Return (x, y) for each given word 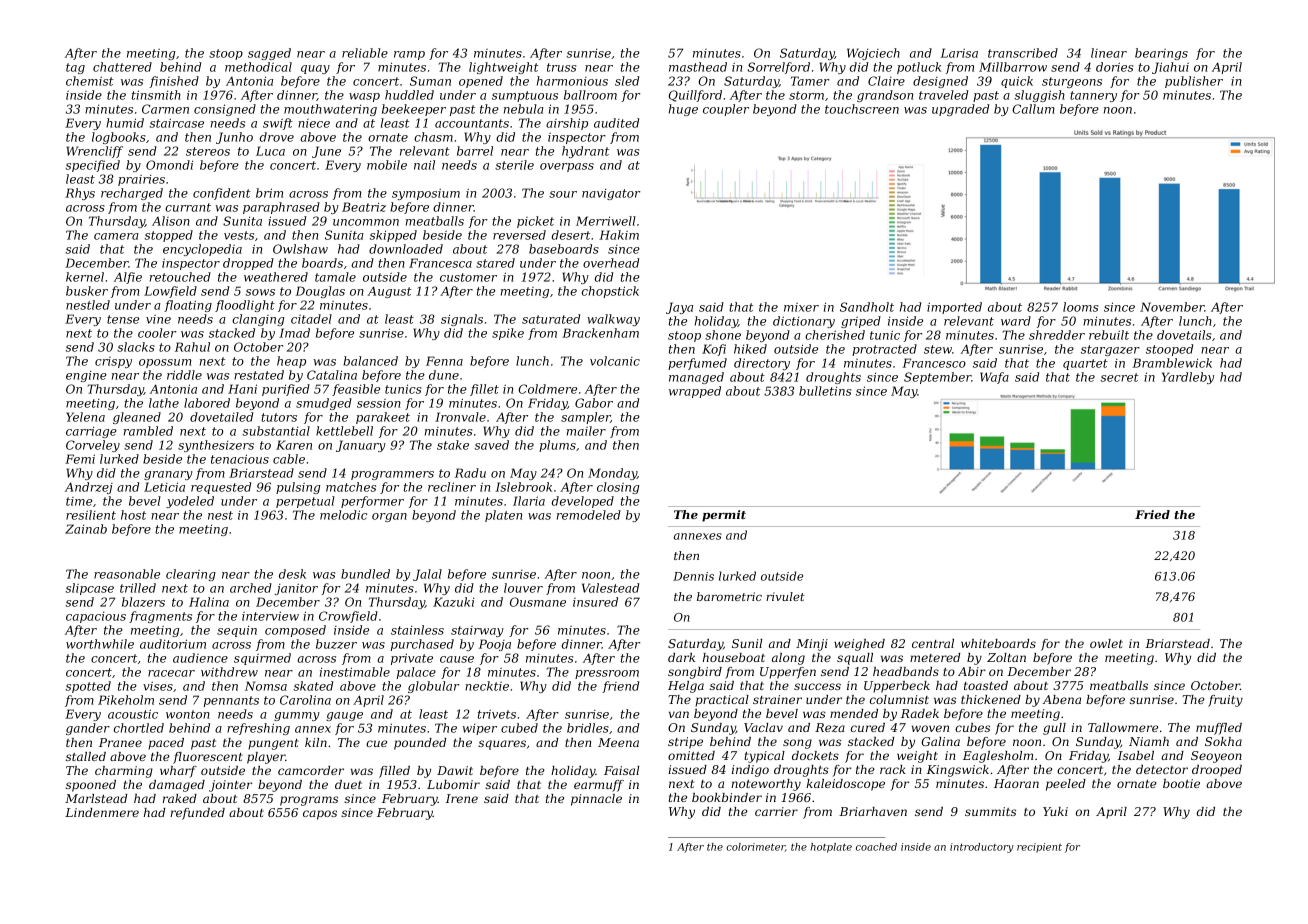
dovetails (1184, 335)
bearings (1161, 54)
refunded (197, 814)
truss (561, 67)
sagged (269, 54)
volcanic (615, 361)
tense (123, 319)
